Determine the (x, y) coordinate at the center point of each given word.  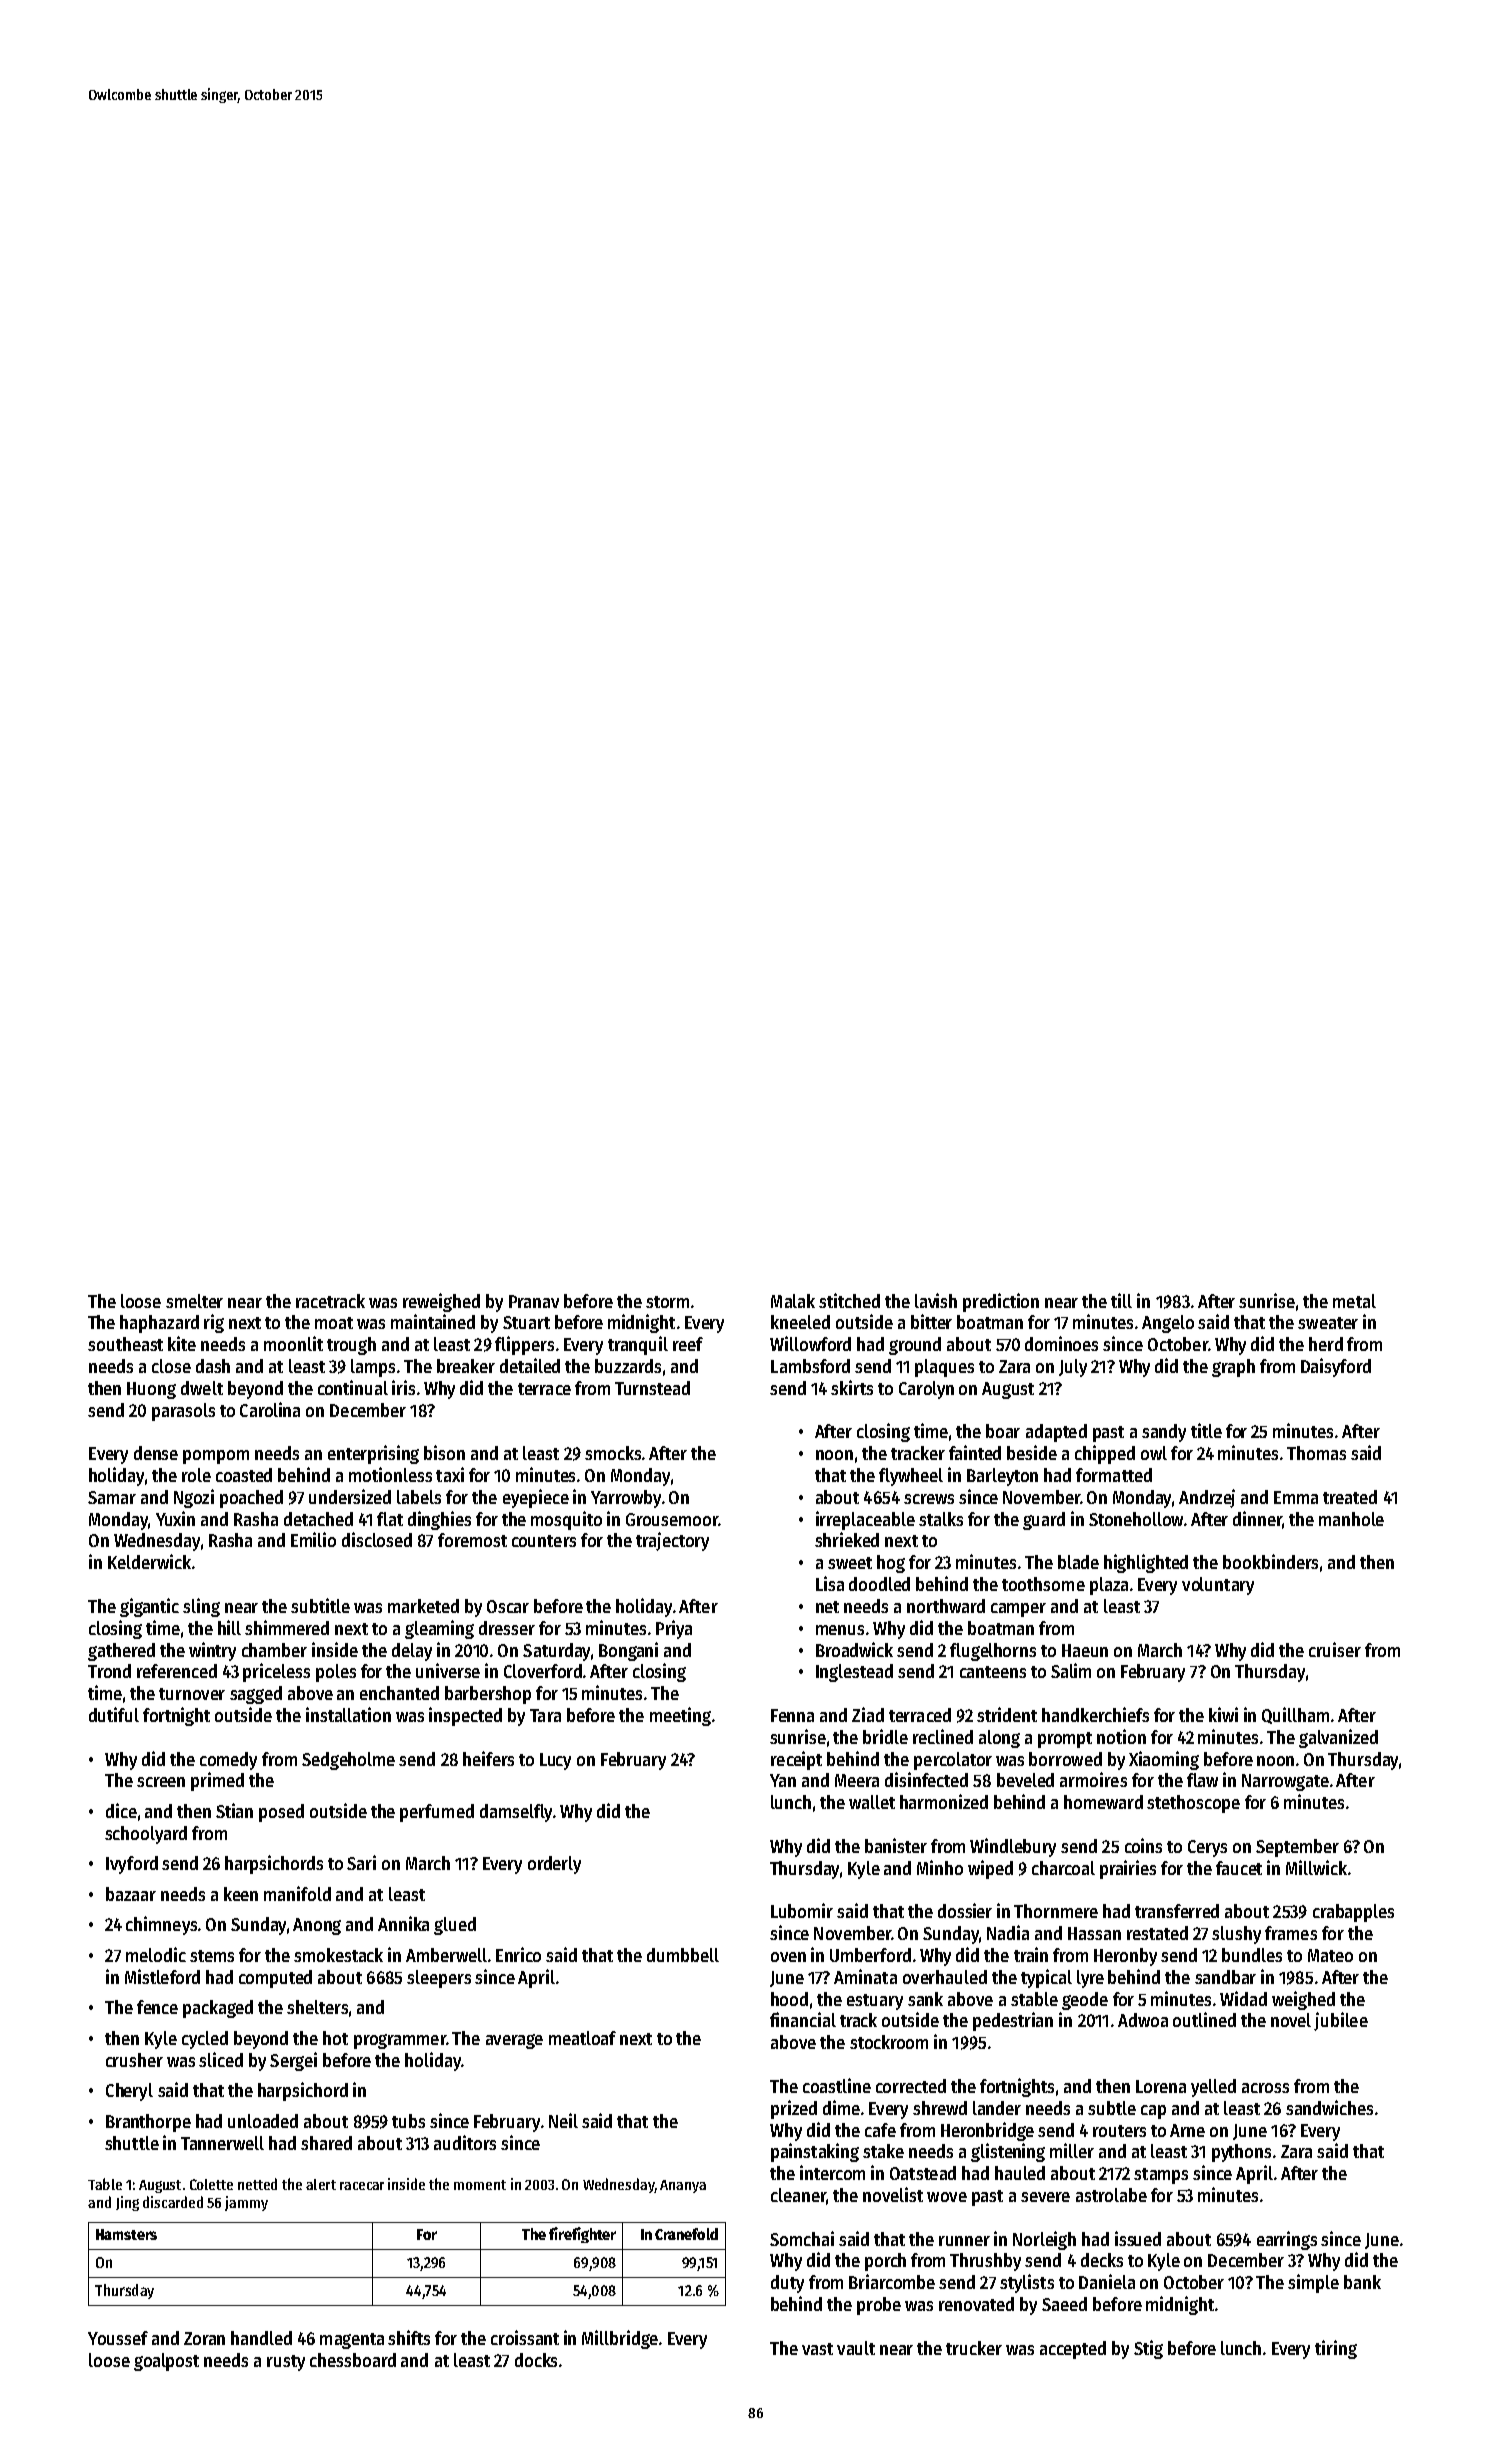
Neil (563, 2120)
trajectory (672, 1541)
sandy (1164, 1433)
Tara (545, 1715)
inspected (465, 1716)
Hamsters (126, 2234)
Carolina (270, 1409)
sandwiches (1329, 2107)
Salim (1071, 1670)
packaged (218, 2009)
